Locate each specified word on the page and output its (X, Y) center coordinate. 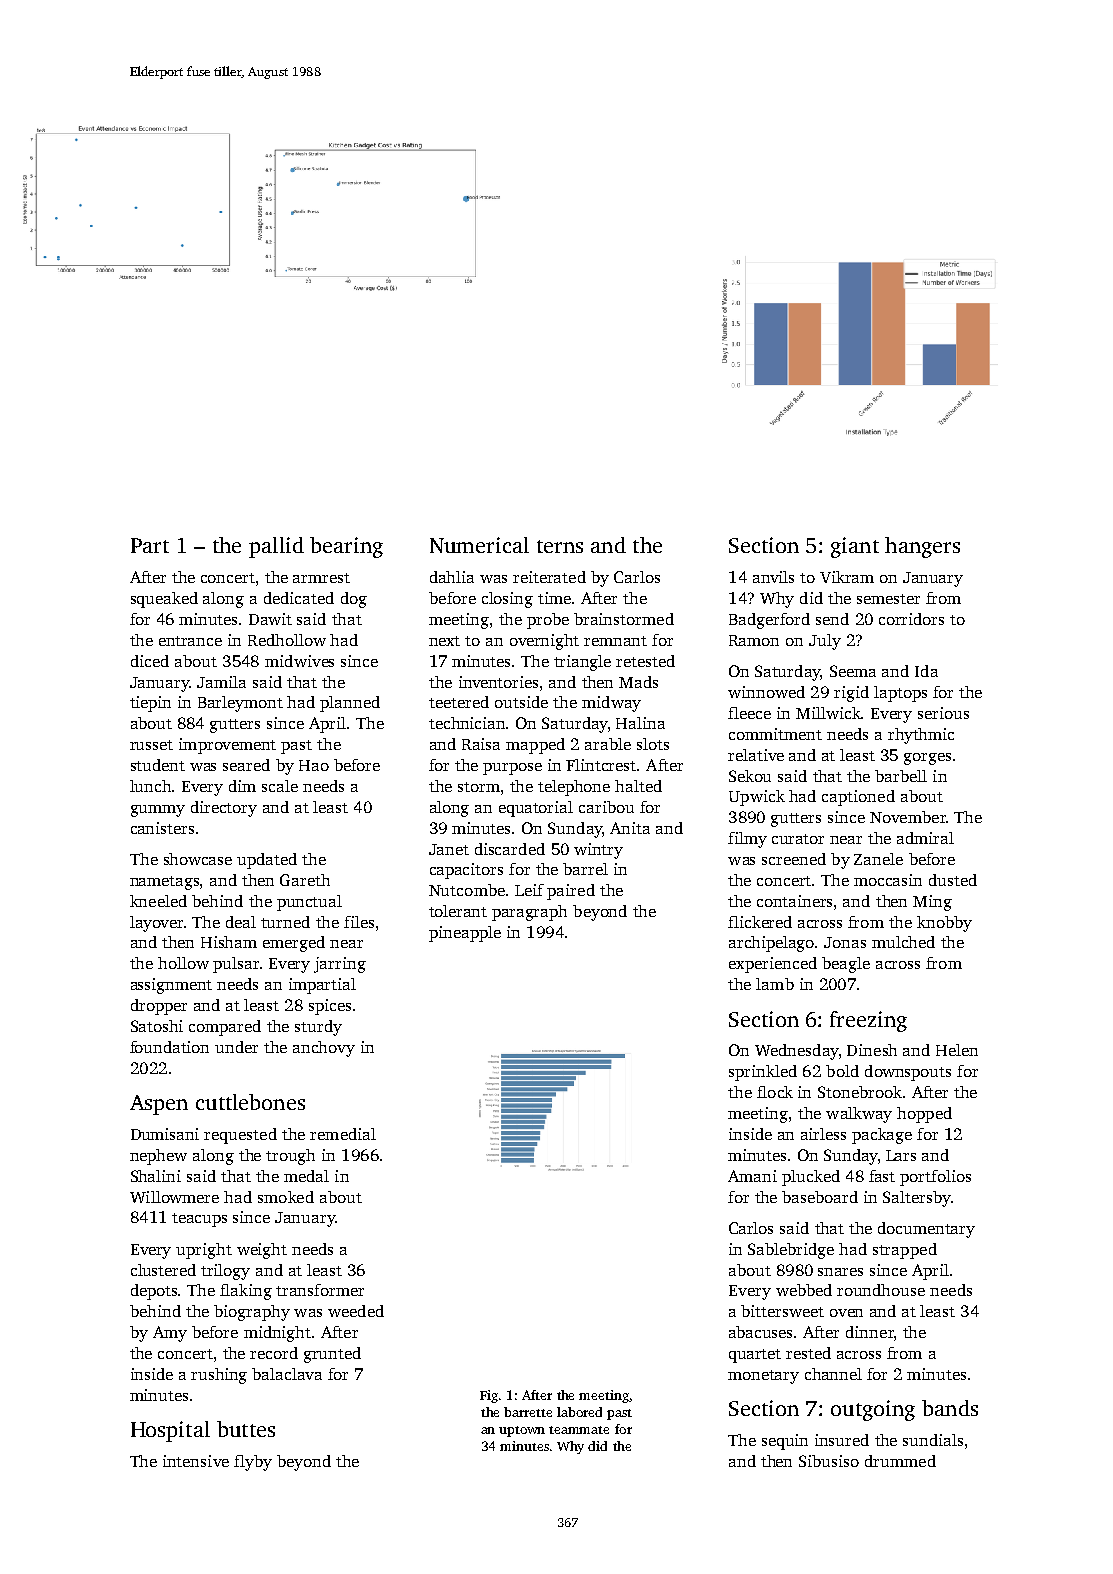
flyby (253, 1463)
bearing (346, 547)
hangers (922, 547)
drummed (900, 1461)
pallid (276, 547)
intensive (196, 1461)
